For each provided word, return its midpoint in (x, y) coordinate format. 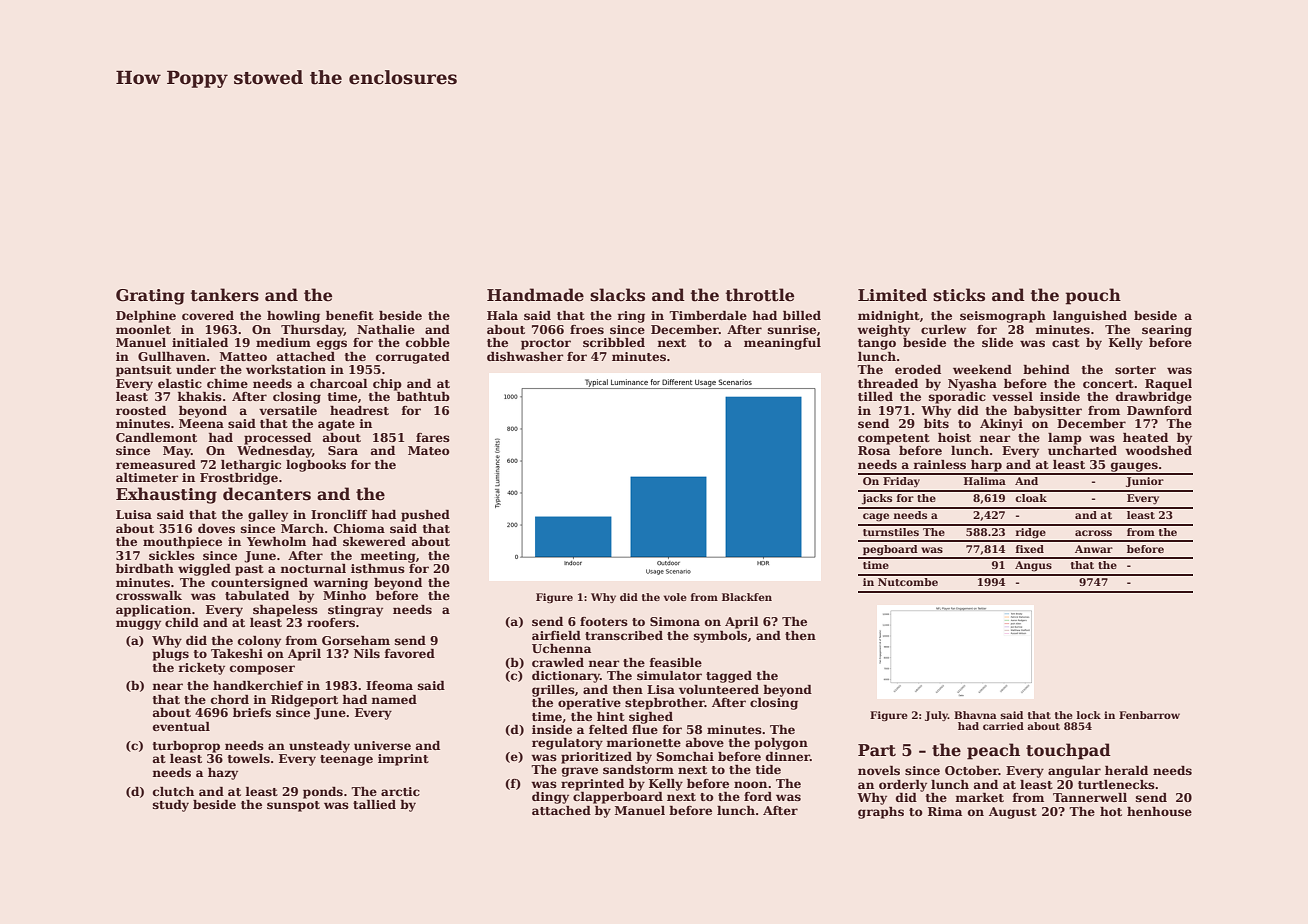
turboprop (186, 747)
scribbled (614, 342)
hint (611, 716)
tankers (225, 295)
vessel (1012, 396)
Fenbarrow (1149, 715)
